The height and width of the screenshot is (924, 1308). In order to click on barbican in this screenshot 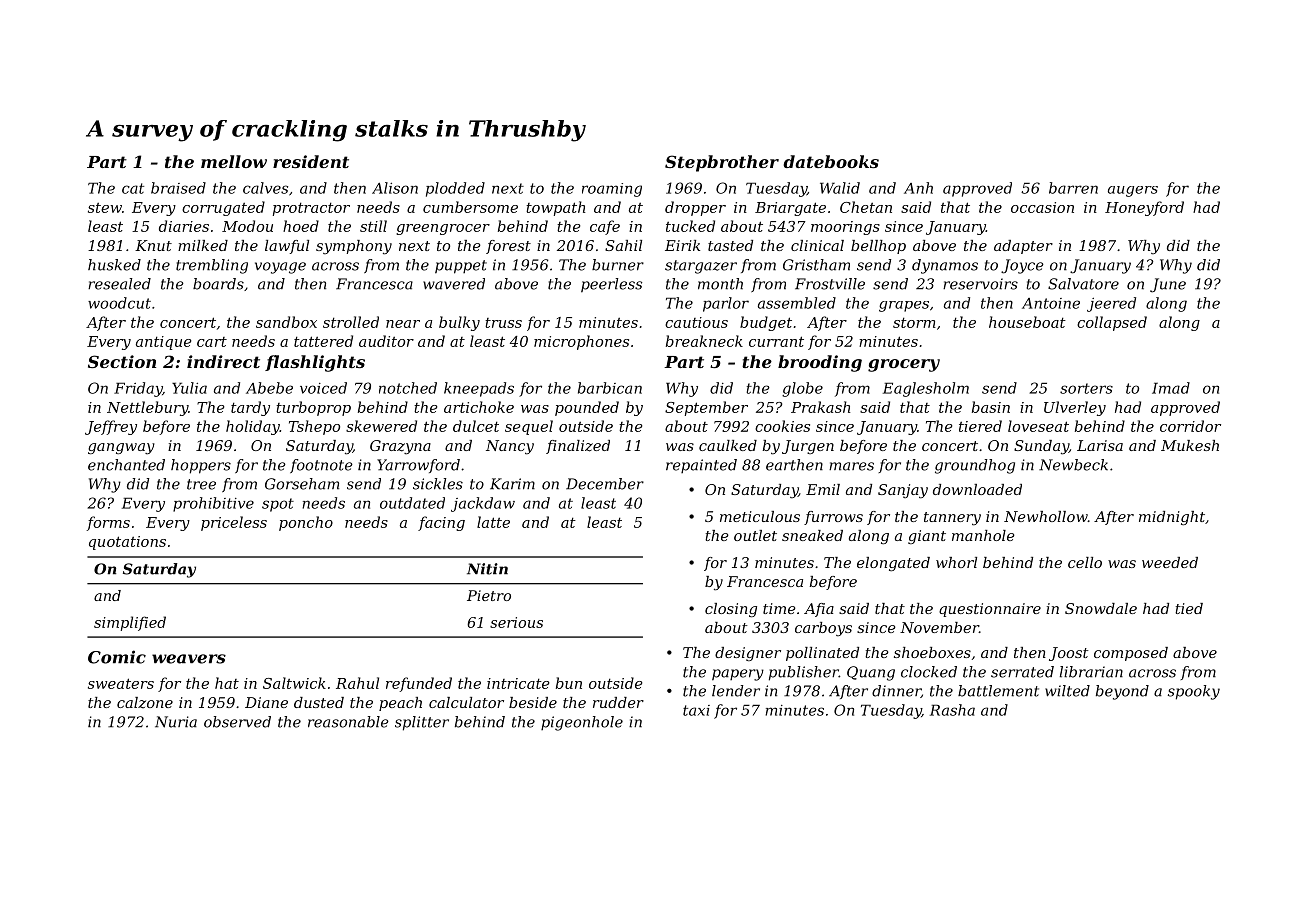, I will do `click(610, 388)`.
